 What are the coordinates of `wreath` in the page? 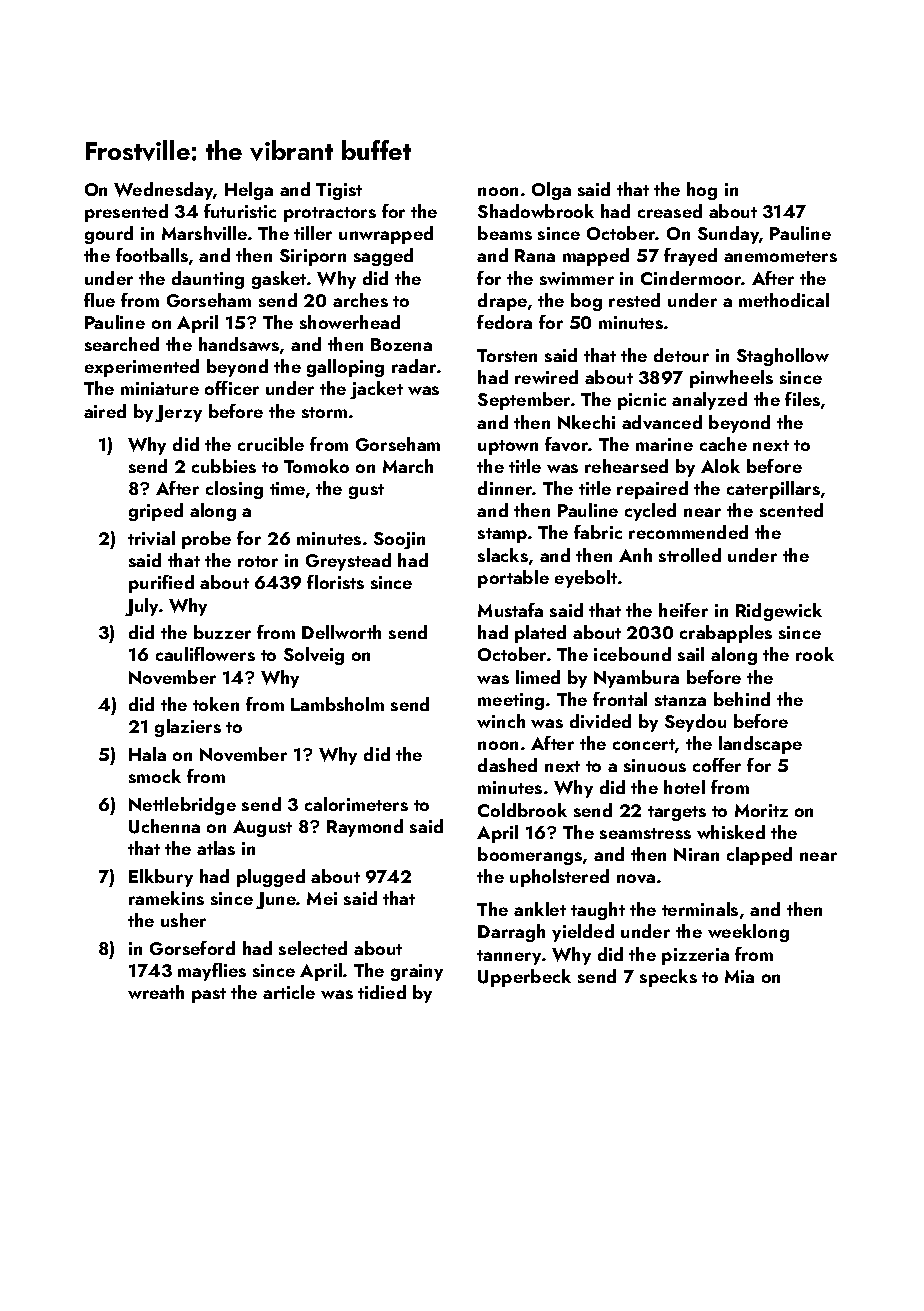 It's located at (156, 992).
